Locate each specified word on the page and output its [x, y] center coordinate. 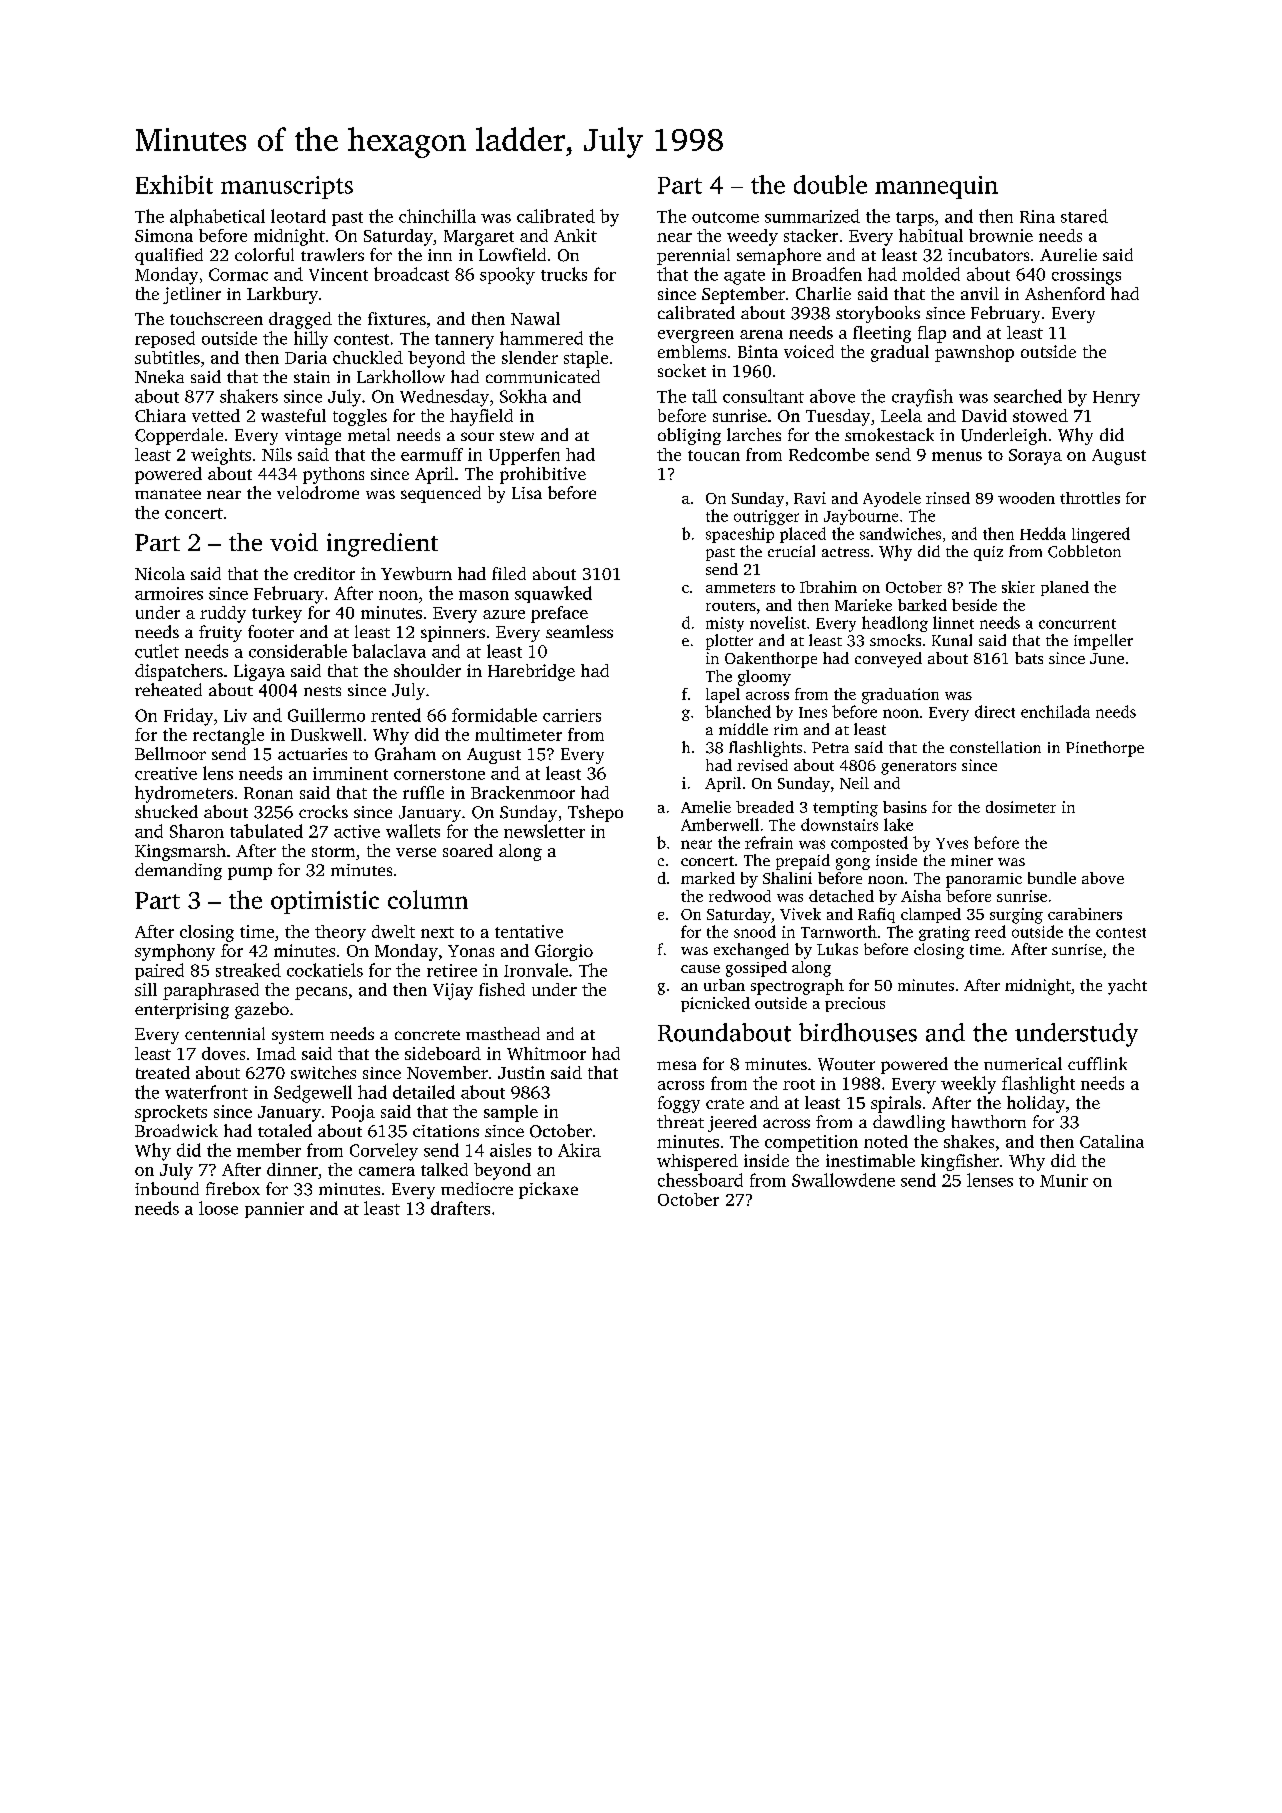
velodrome [318, 492]
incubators [988, 254]
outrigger [766, 517]
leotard [298, 216]
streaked [248, 970]
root [799, 1084]
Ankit [575, 235]
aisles [510, 1150]
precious [855, 1004]
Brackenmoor [523, 792]
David [984, 415]
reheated [168, 689]
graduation [900, 696]
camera [387, 1171]
